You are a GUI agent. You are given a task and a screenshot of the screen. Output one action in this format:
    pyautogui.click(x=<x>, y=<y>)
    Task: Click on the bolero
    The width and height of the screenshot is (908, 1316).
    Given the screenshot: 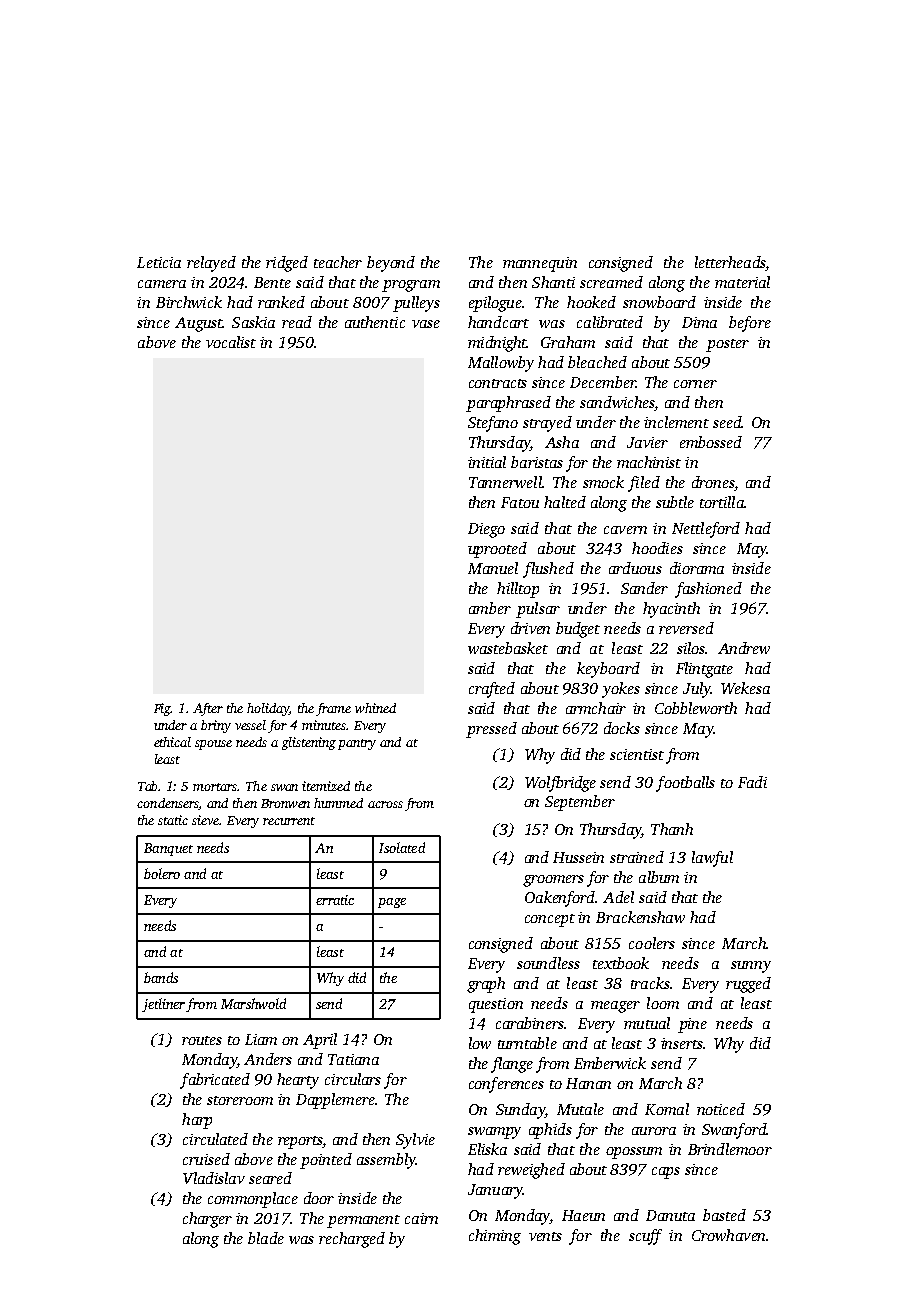 What is the action you would take?
    pyautogui.click(x=162, y=873)
